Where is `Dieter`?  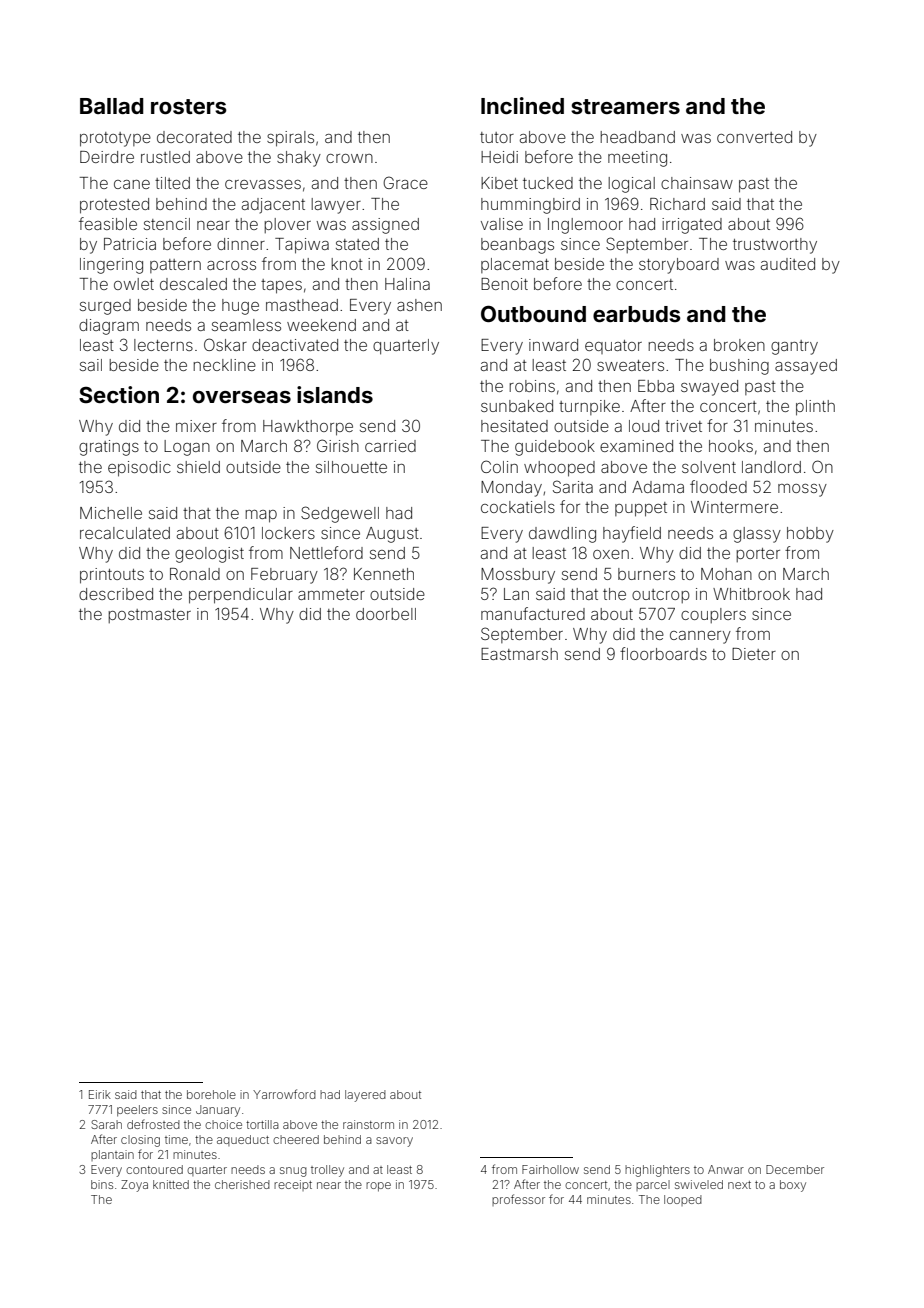 Dieter is located at coordinates (754, 654).
